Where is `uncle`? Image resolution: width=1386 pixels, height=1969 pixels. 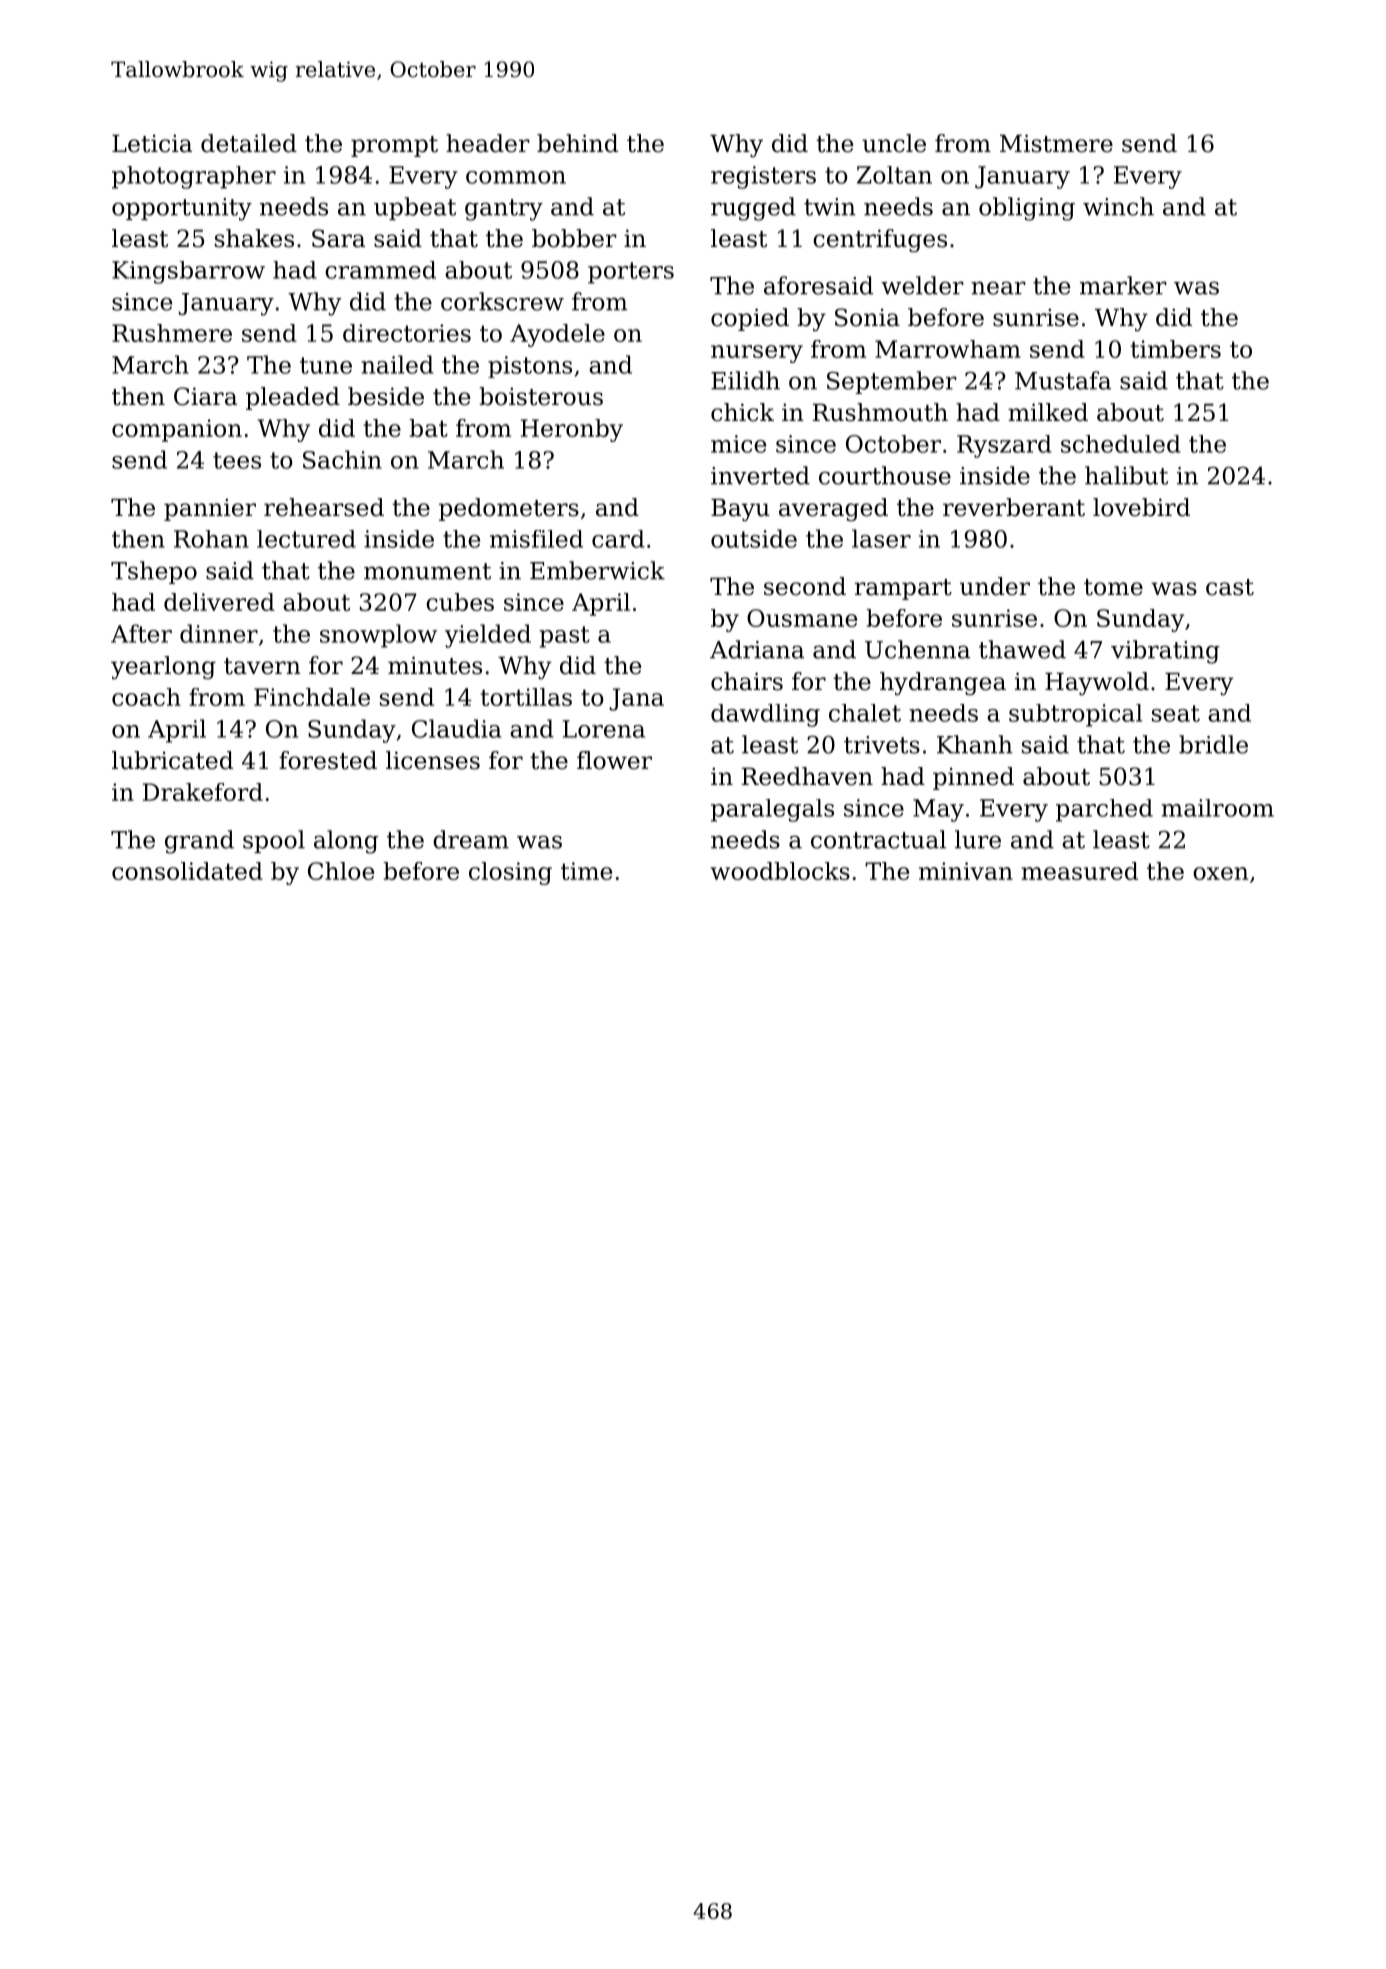
uncle is located at coordinates (894, 143).
